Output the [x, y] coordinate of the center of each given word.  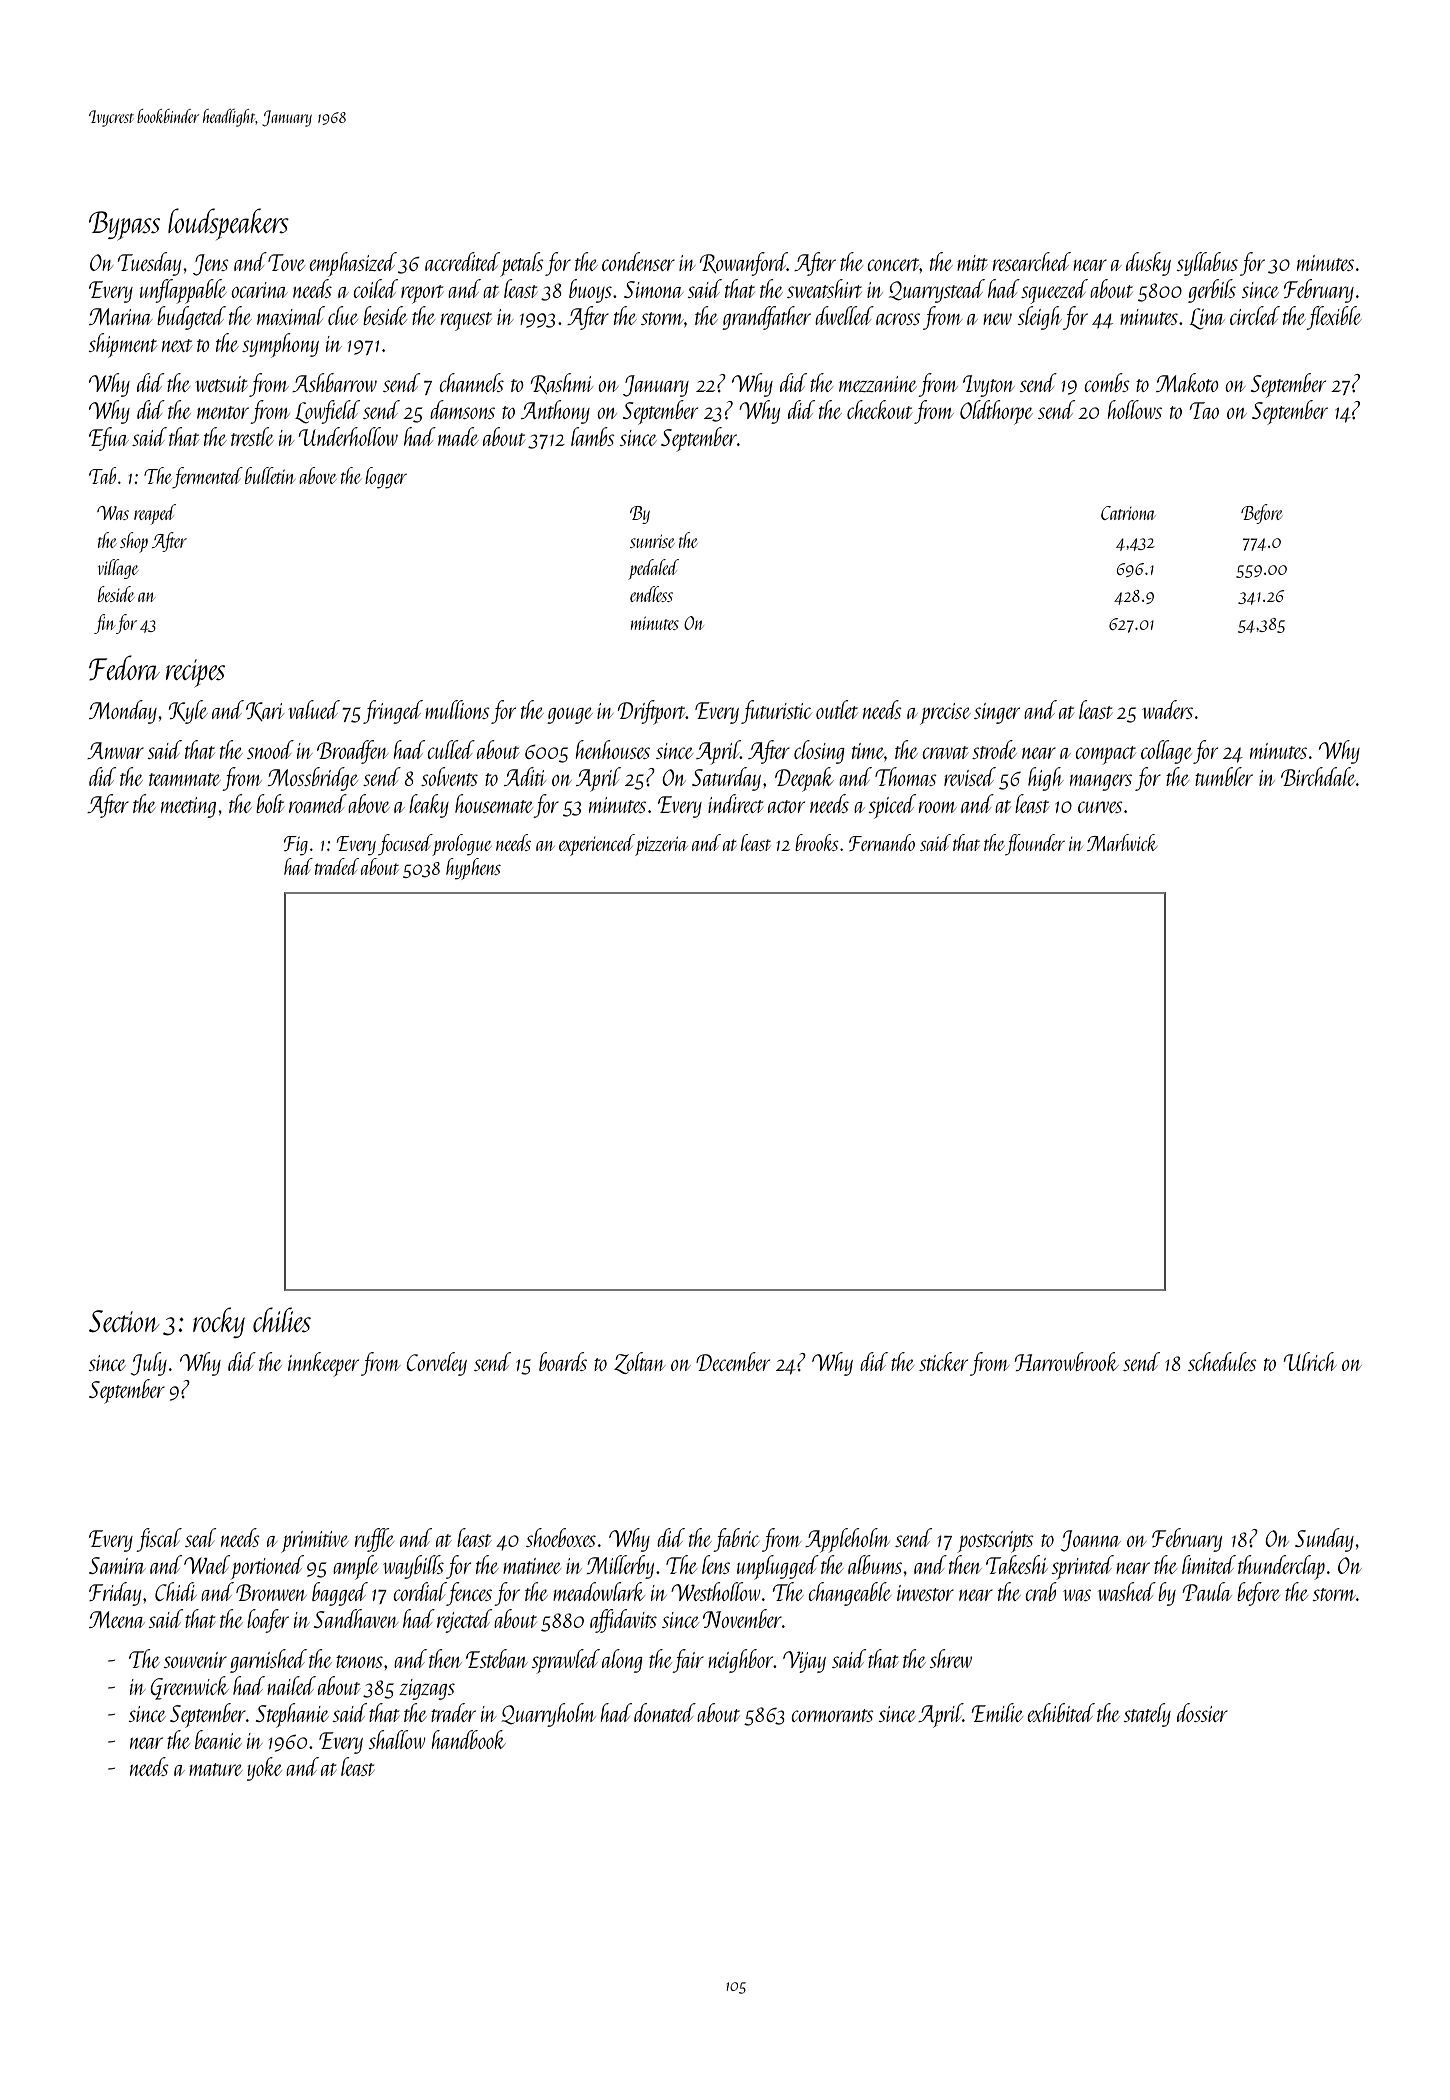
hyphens [473, 869]
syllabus [1207, 264]
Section [124, 1321]
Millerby [620, 1567]
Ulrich [1310, 1361]
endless [651, 594]
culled [451, 749]
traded [337, 866]
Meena [117, 1619]
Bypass [124, 225]
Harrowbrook [1067, 1361]
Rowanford [743, 264]
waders [1167, 709]
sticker [943, 1361]
